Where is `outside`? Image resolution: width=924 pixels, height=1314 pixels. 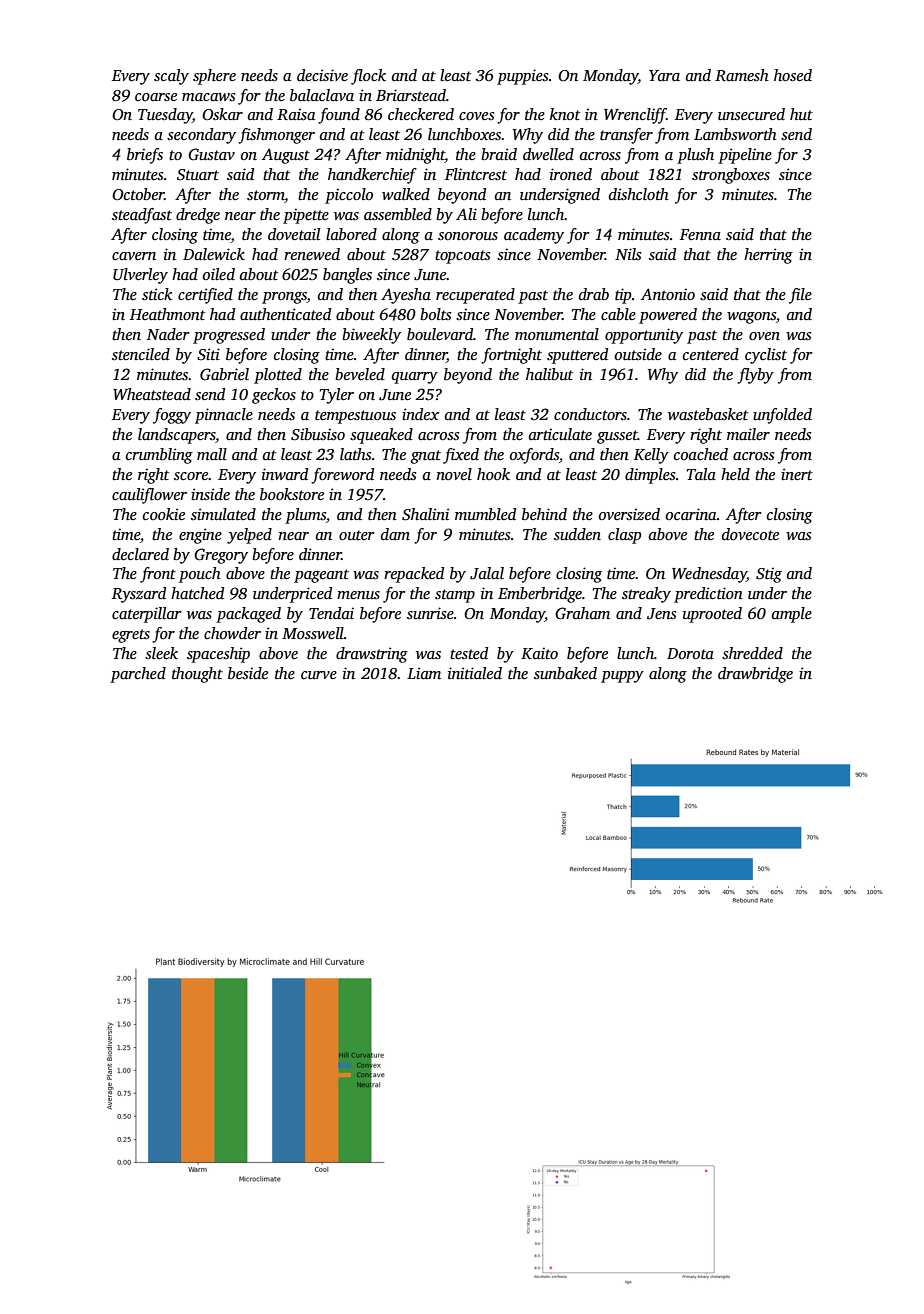 outside is located at coordinates (638, 354).
